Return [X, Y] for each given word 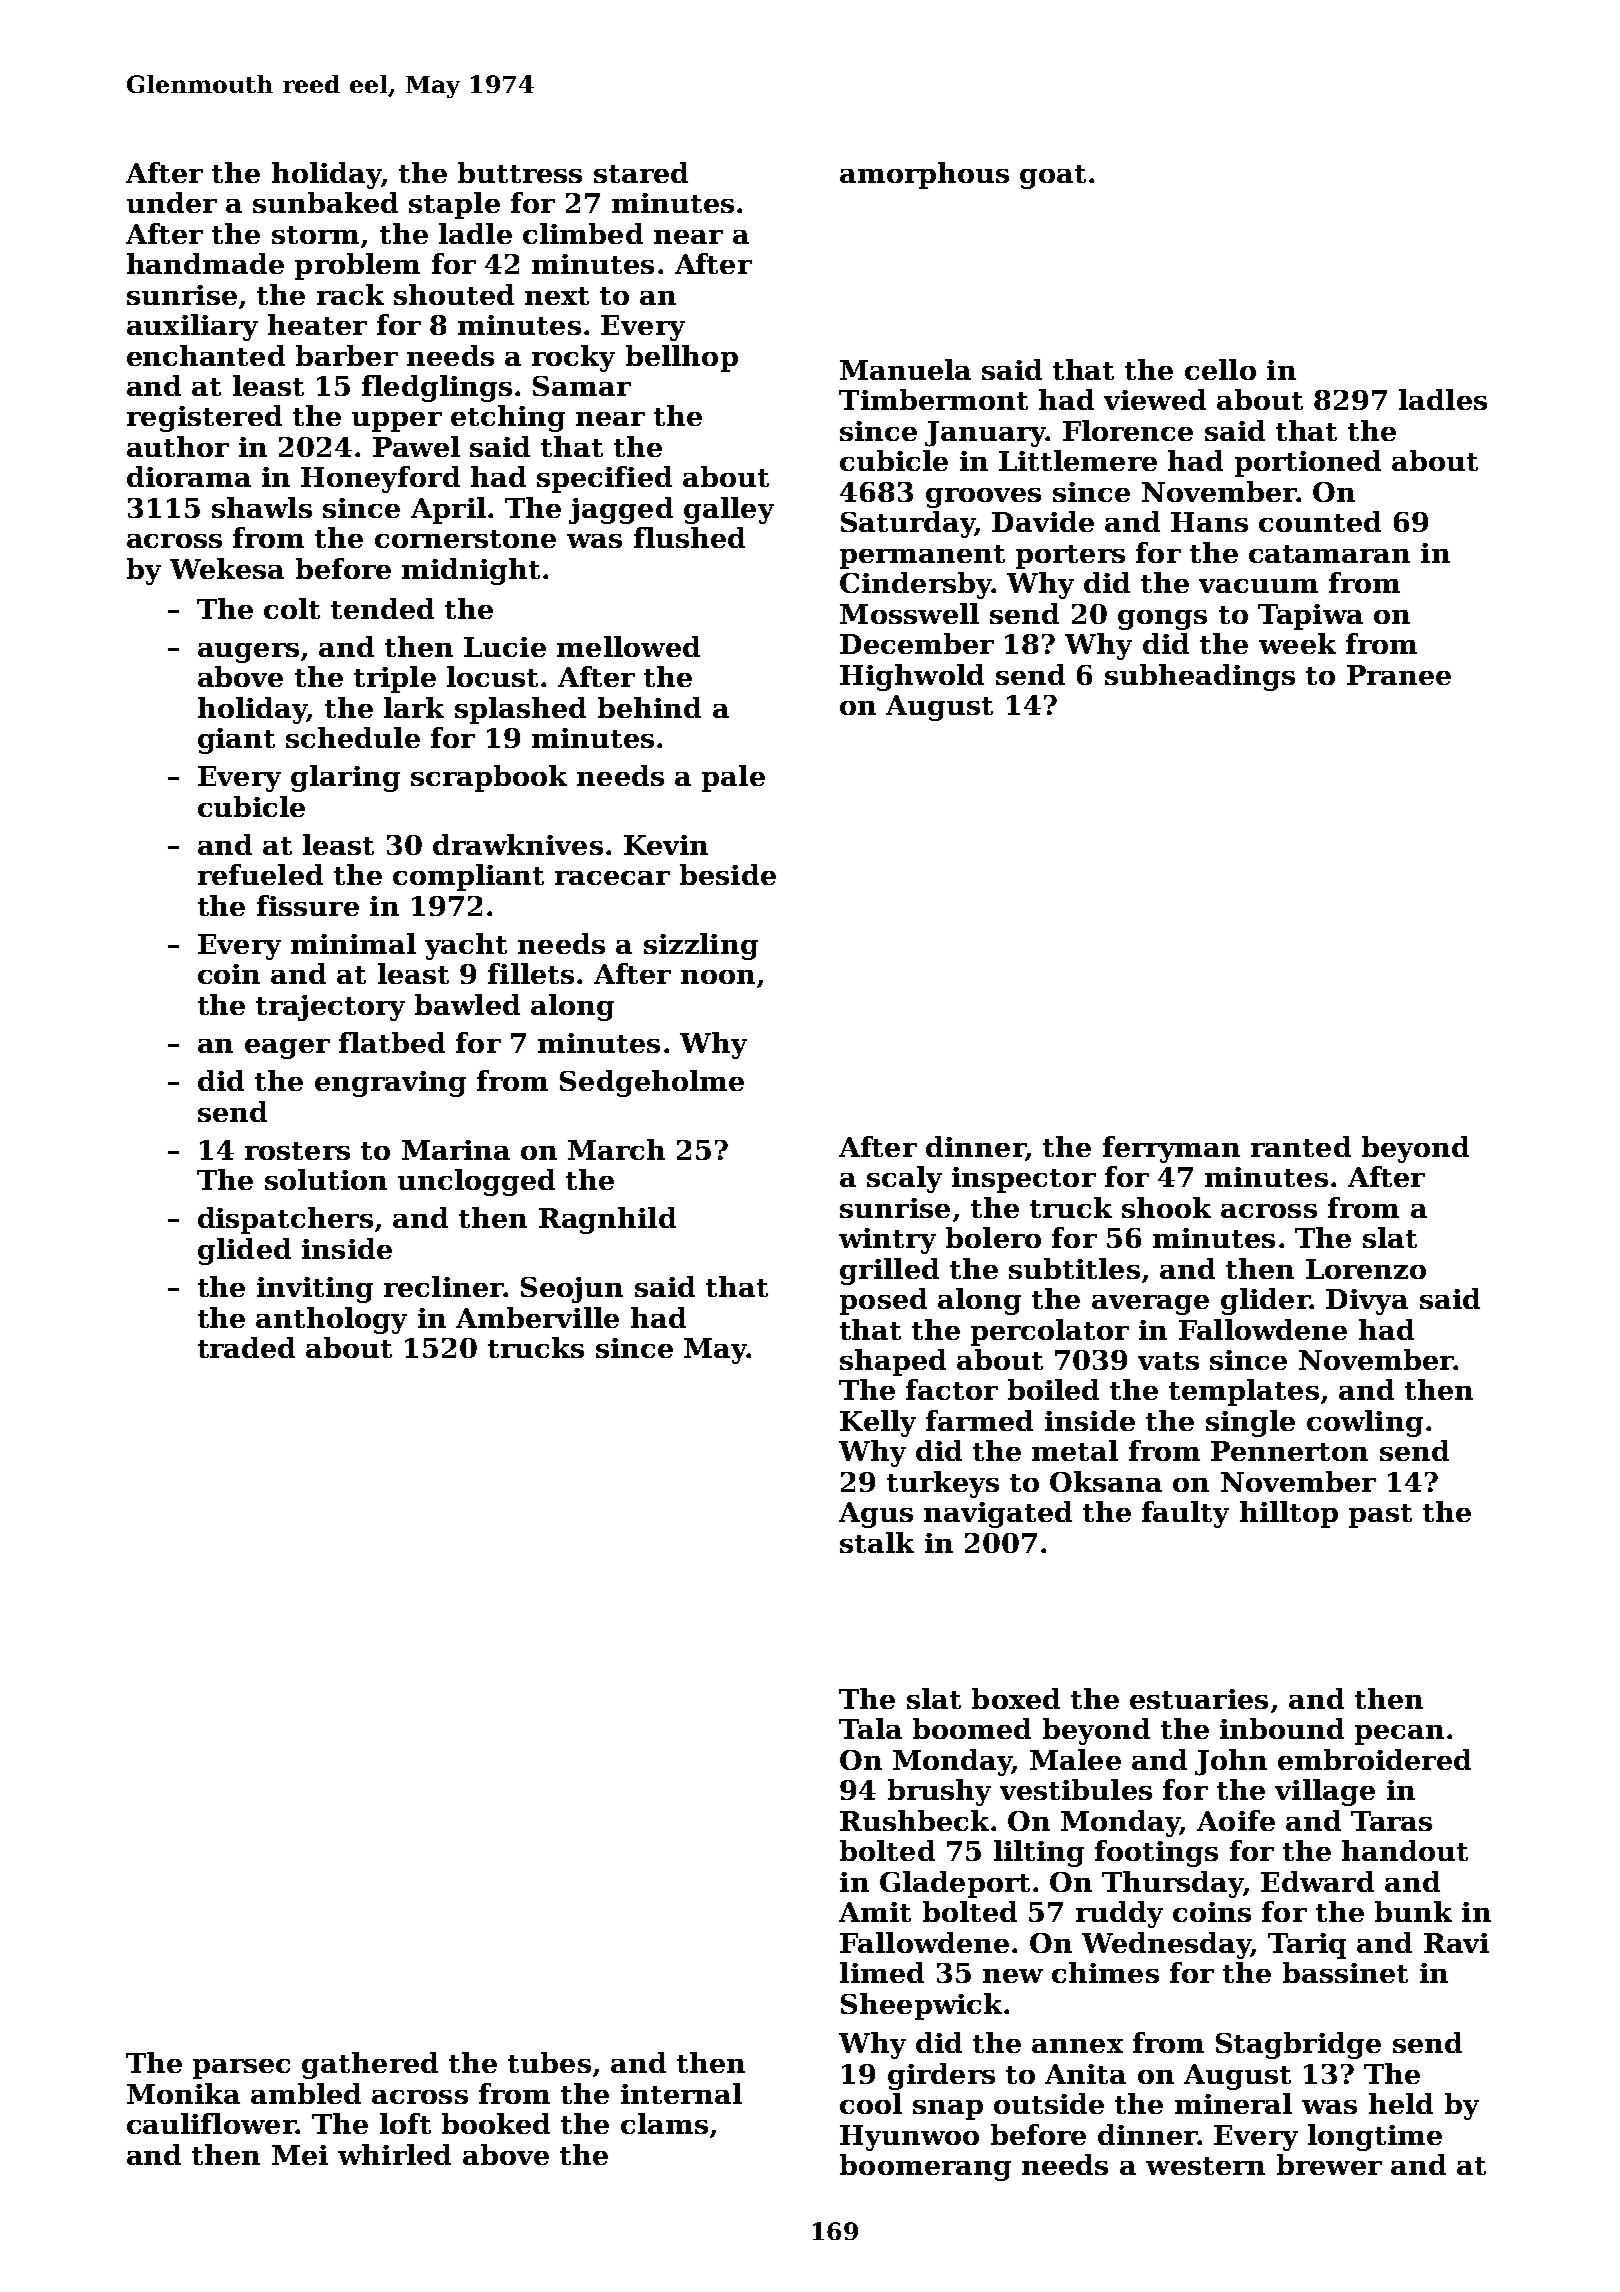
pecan [1399, 1735]
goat [1053, 177]
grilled [889, 1271]
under [172, 202]
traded [246, 1347]
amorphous [924, 175]
